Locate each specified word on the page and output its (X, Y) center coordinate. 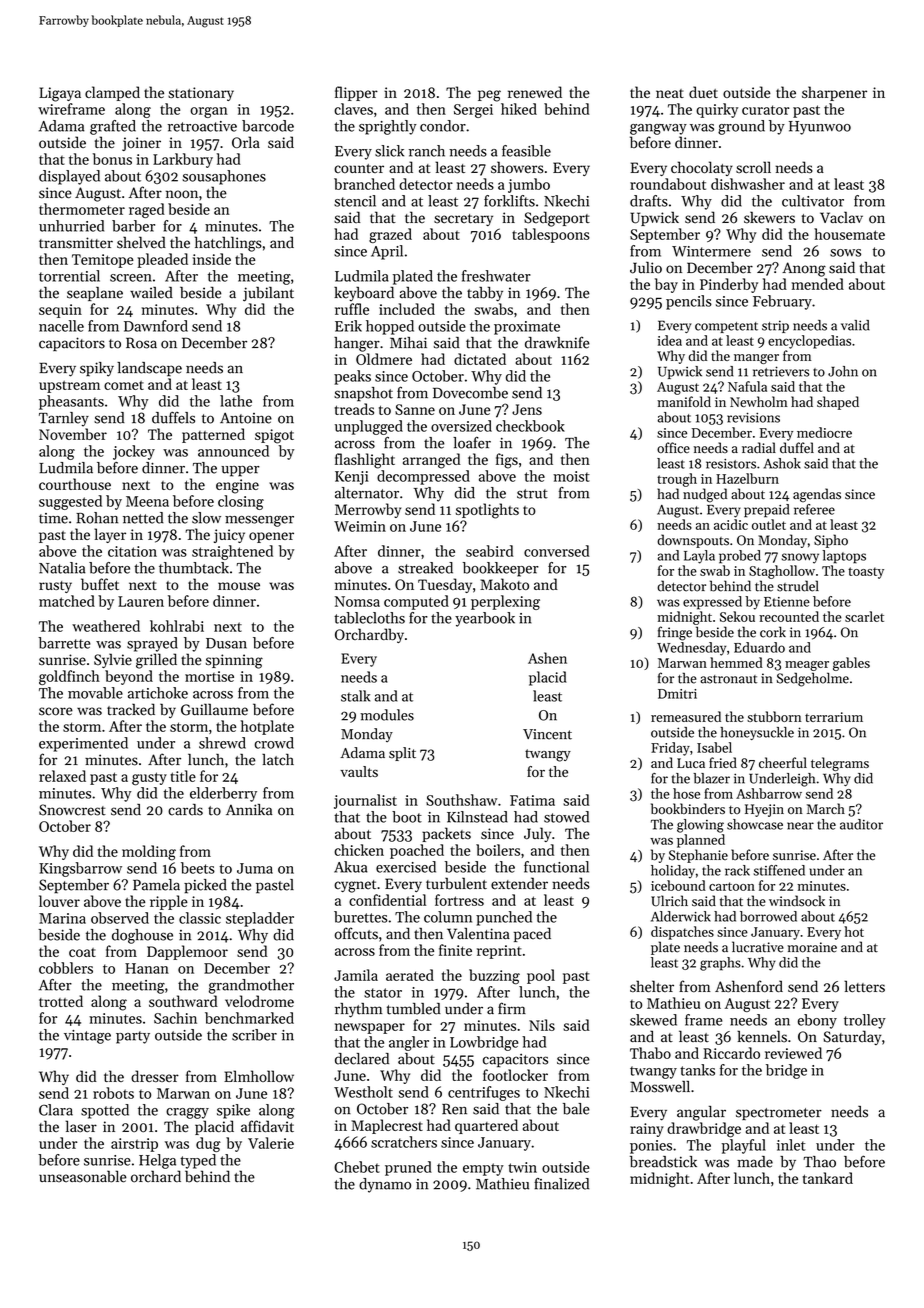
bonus (112, 159)
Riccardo (731, 1053)
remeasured (686, 716)
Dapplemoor (187, 952)
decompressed (423, 477)
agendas (817, 495)
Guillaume (214, 709)
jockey (134, 452)
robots (113, 1093)
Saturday (852, 1037)
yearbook (485, 619)
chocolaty (702, 168)
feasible (526, 151)
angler (409, 1043)
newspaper (370, 1028)
